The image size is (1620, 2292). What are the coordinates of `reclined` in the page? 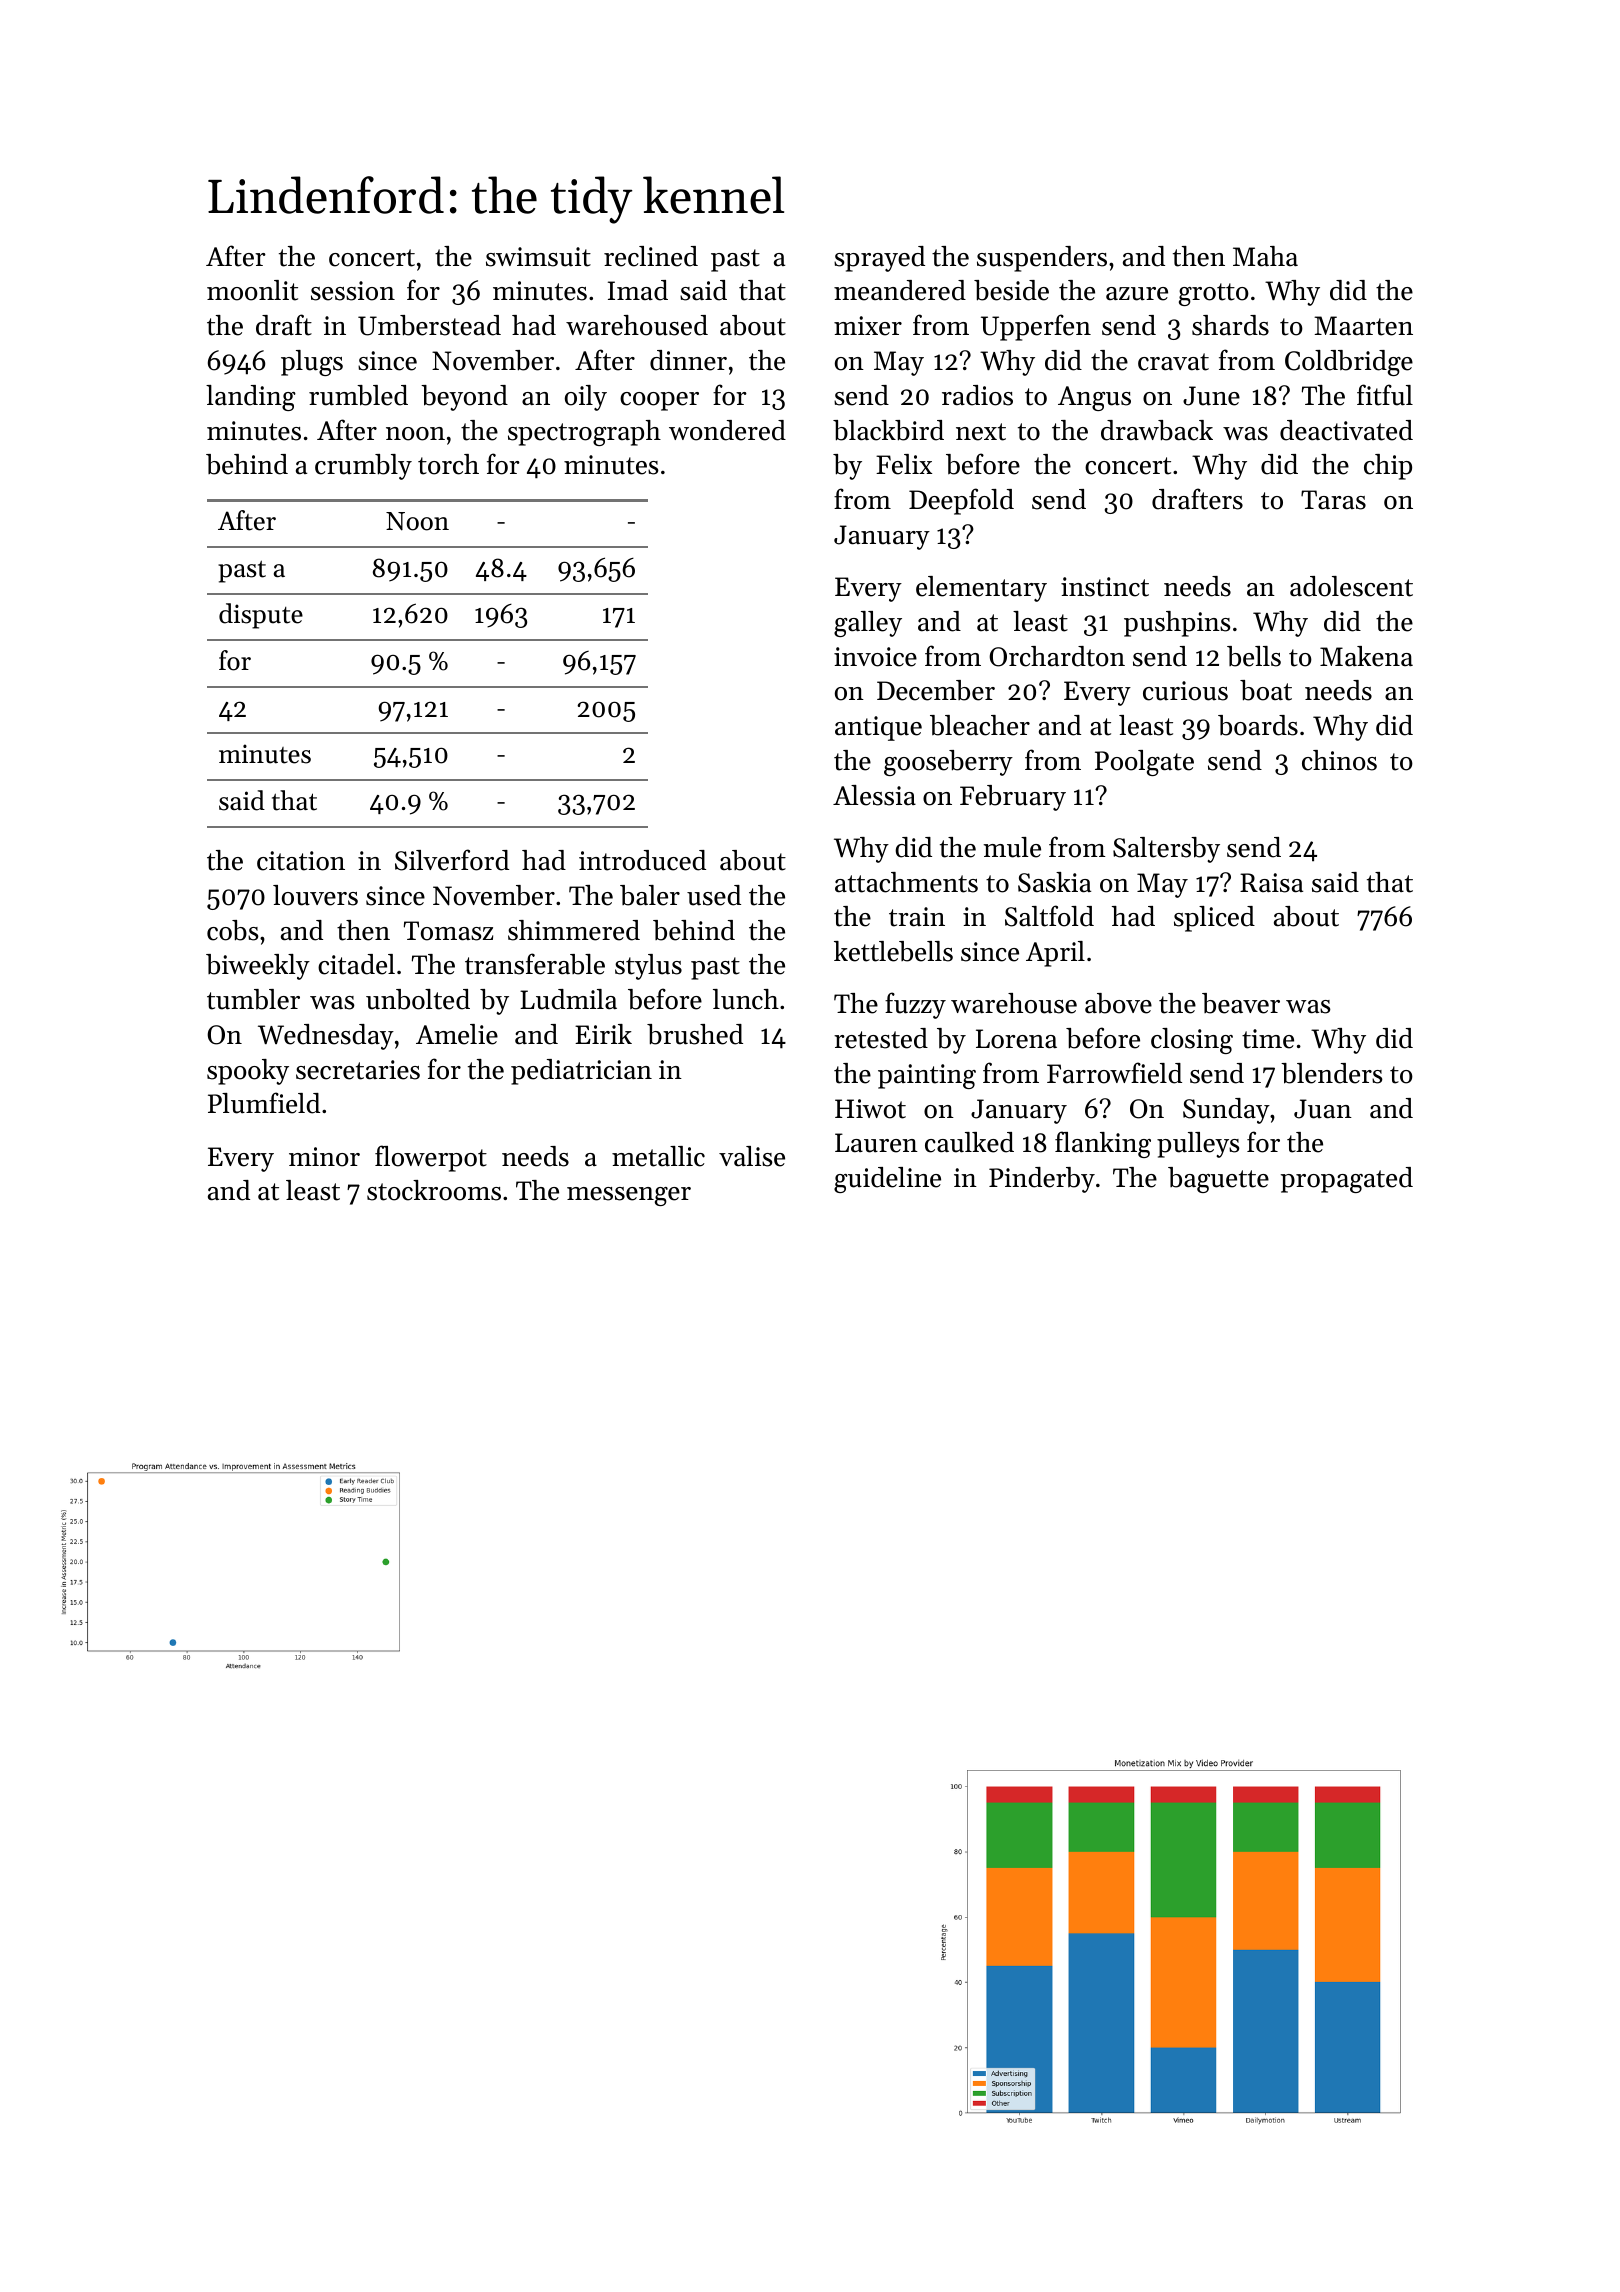 It's located at (651, 256).
